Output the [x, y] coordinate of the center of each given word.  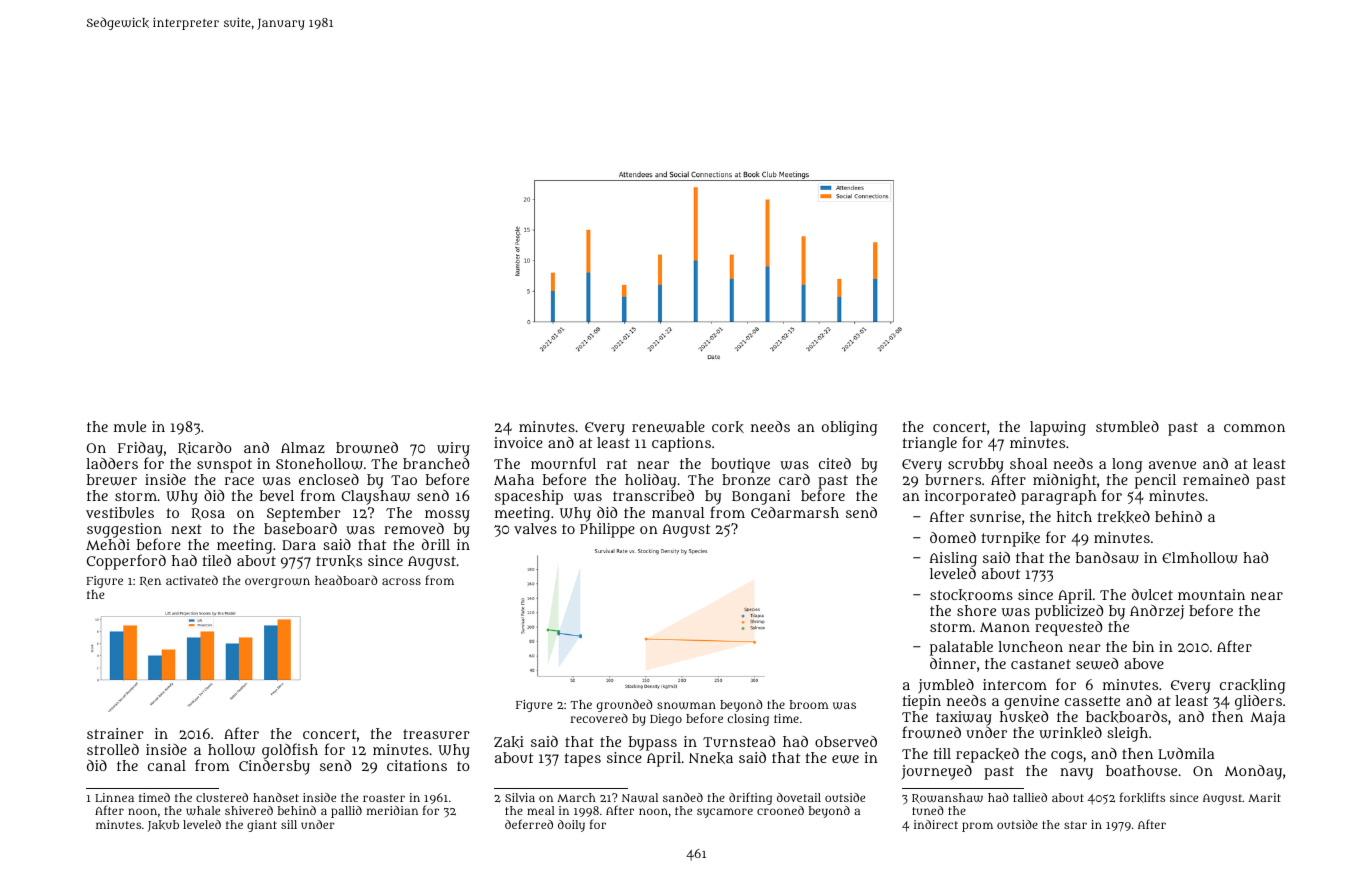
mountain [1211, 594]
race [239, 481]
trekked [1124, 517]
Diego [666, 720]
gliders [1258, 702]
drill [436, 544]
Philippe [607, 530]
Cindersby [274, 767]
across [401, 581]
